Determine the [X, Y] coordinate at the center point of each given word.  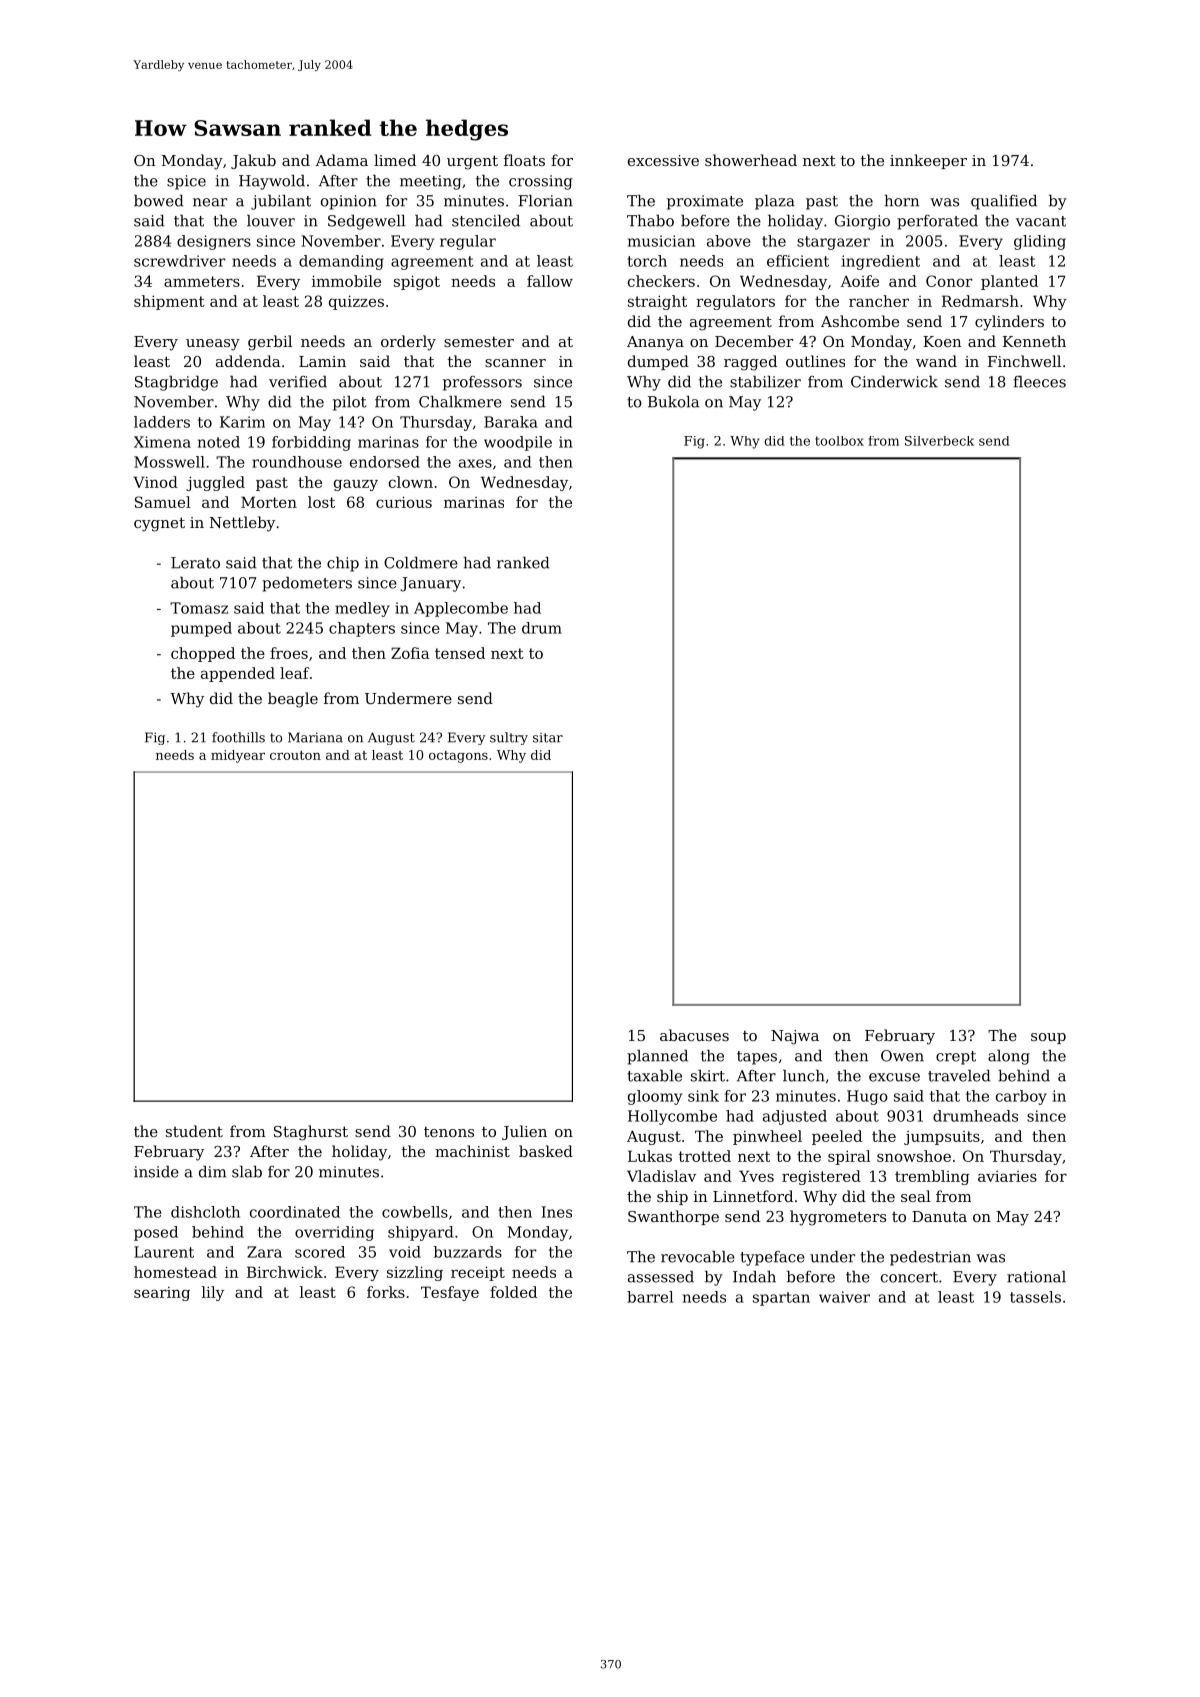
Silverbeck [939, 441]
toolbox [839, 441]
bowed [159, 201]
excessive [663, 160]
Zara [264, 1252]
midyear [238, 756]
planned [657, 1057]
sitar [548, 738]
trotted [705, 1156]
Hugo [867, 1097]
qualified [1004, 202]
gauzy [356, 485]
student [194, 1131]
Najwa [795, 1037]
